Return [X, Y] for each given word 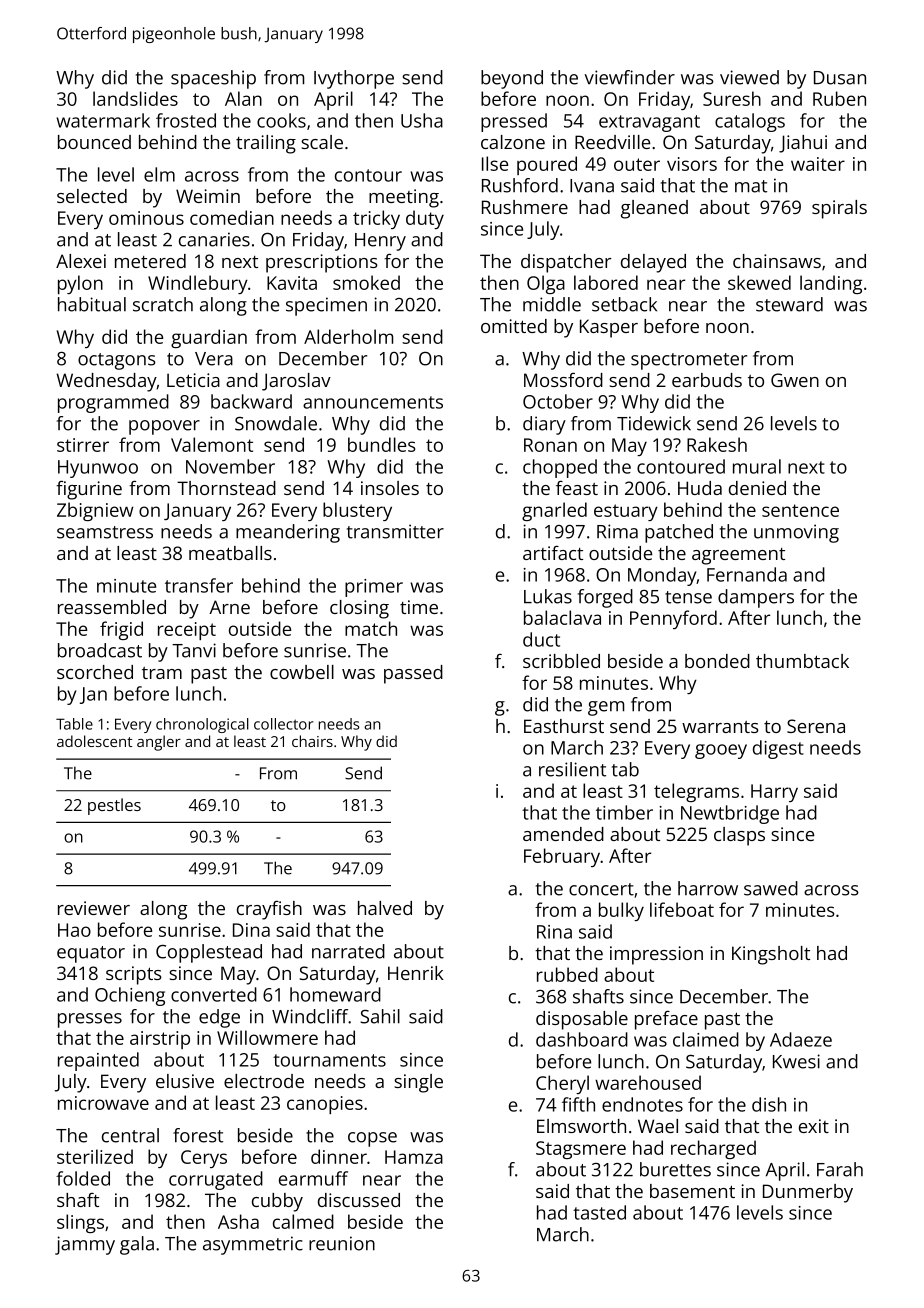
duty [425, 219]
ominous [146, 218]
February [562, 857]
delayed [653, 263]
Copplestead [209, 953]
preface [666, 1020]
